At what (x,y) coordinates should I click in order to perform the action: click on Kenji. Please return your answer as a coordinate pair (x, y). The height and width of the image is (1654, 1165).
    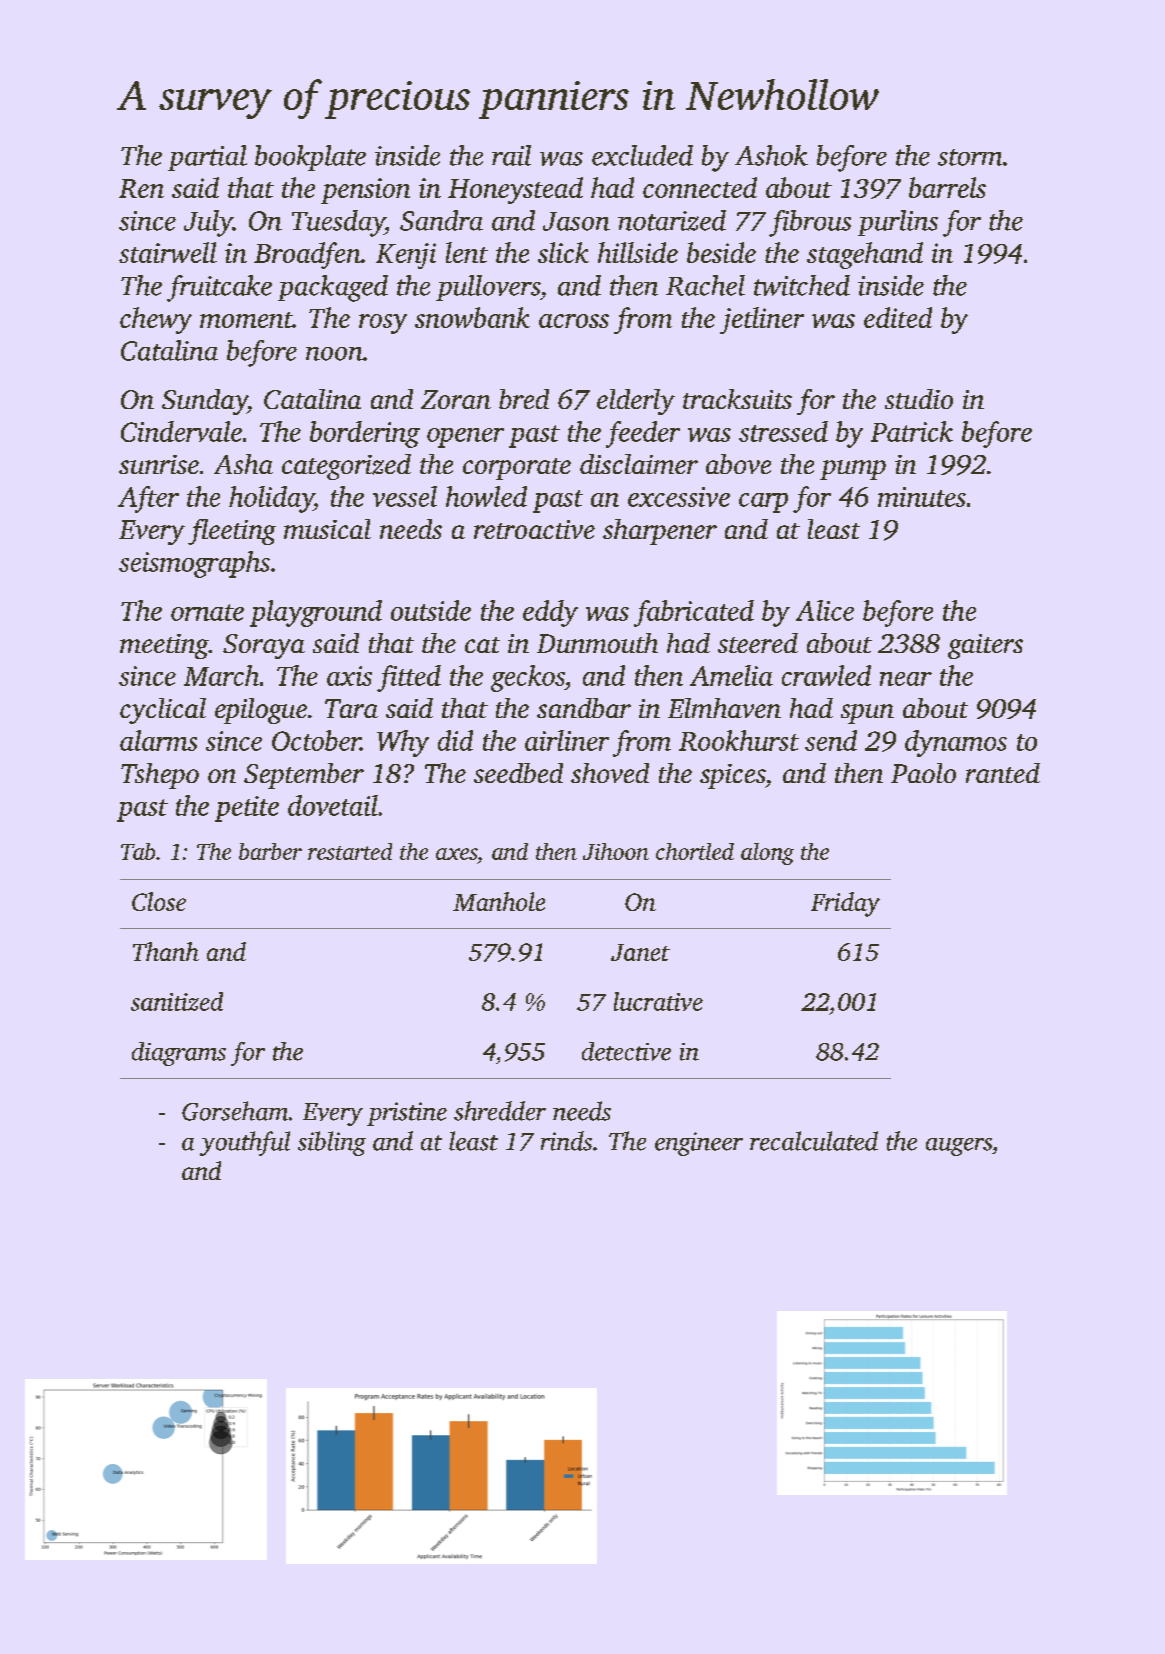
    Looking at the image, I should click on (406, 256).
